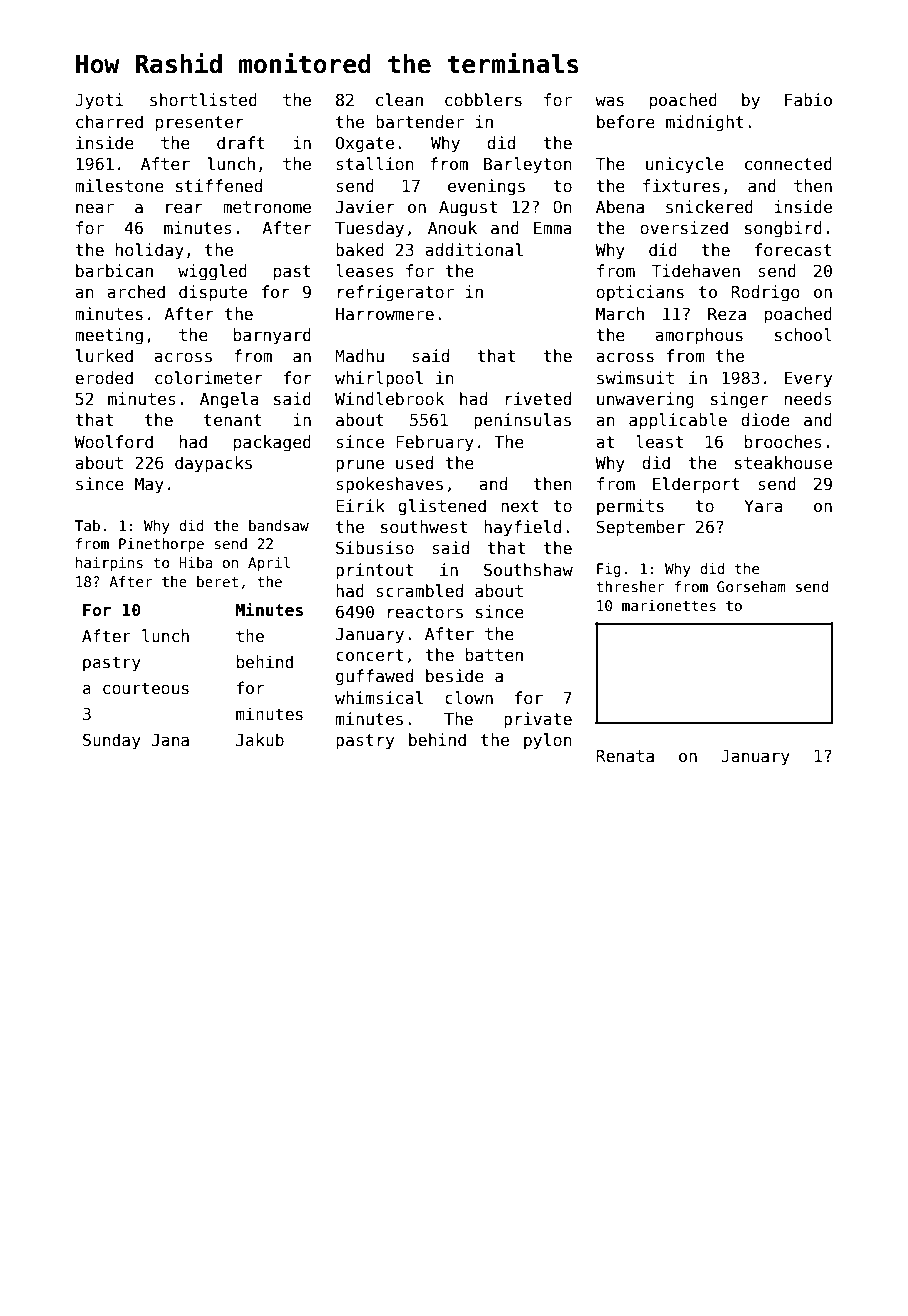  I want to click on arched, so click(136, 292).
